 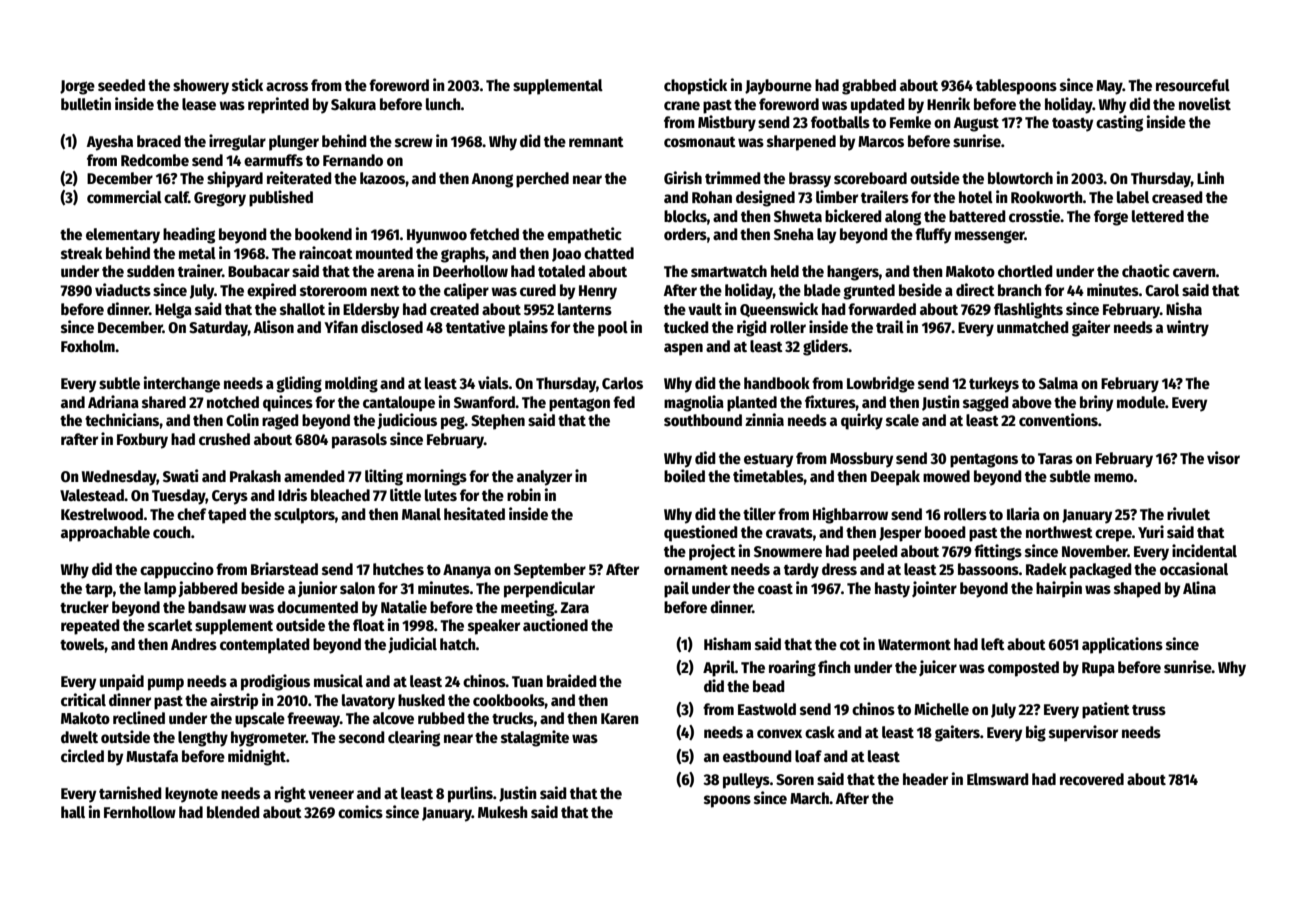 I want to click on Wednesday, so click(x=119, y=478).
